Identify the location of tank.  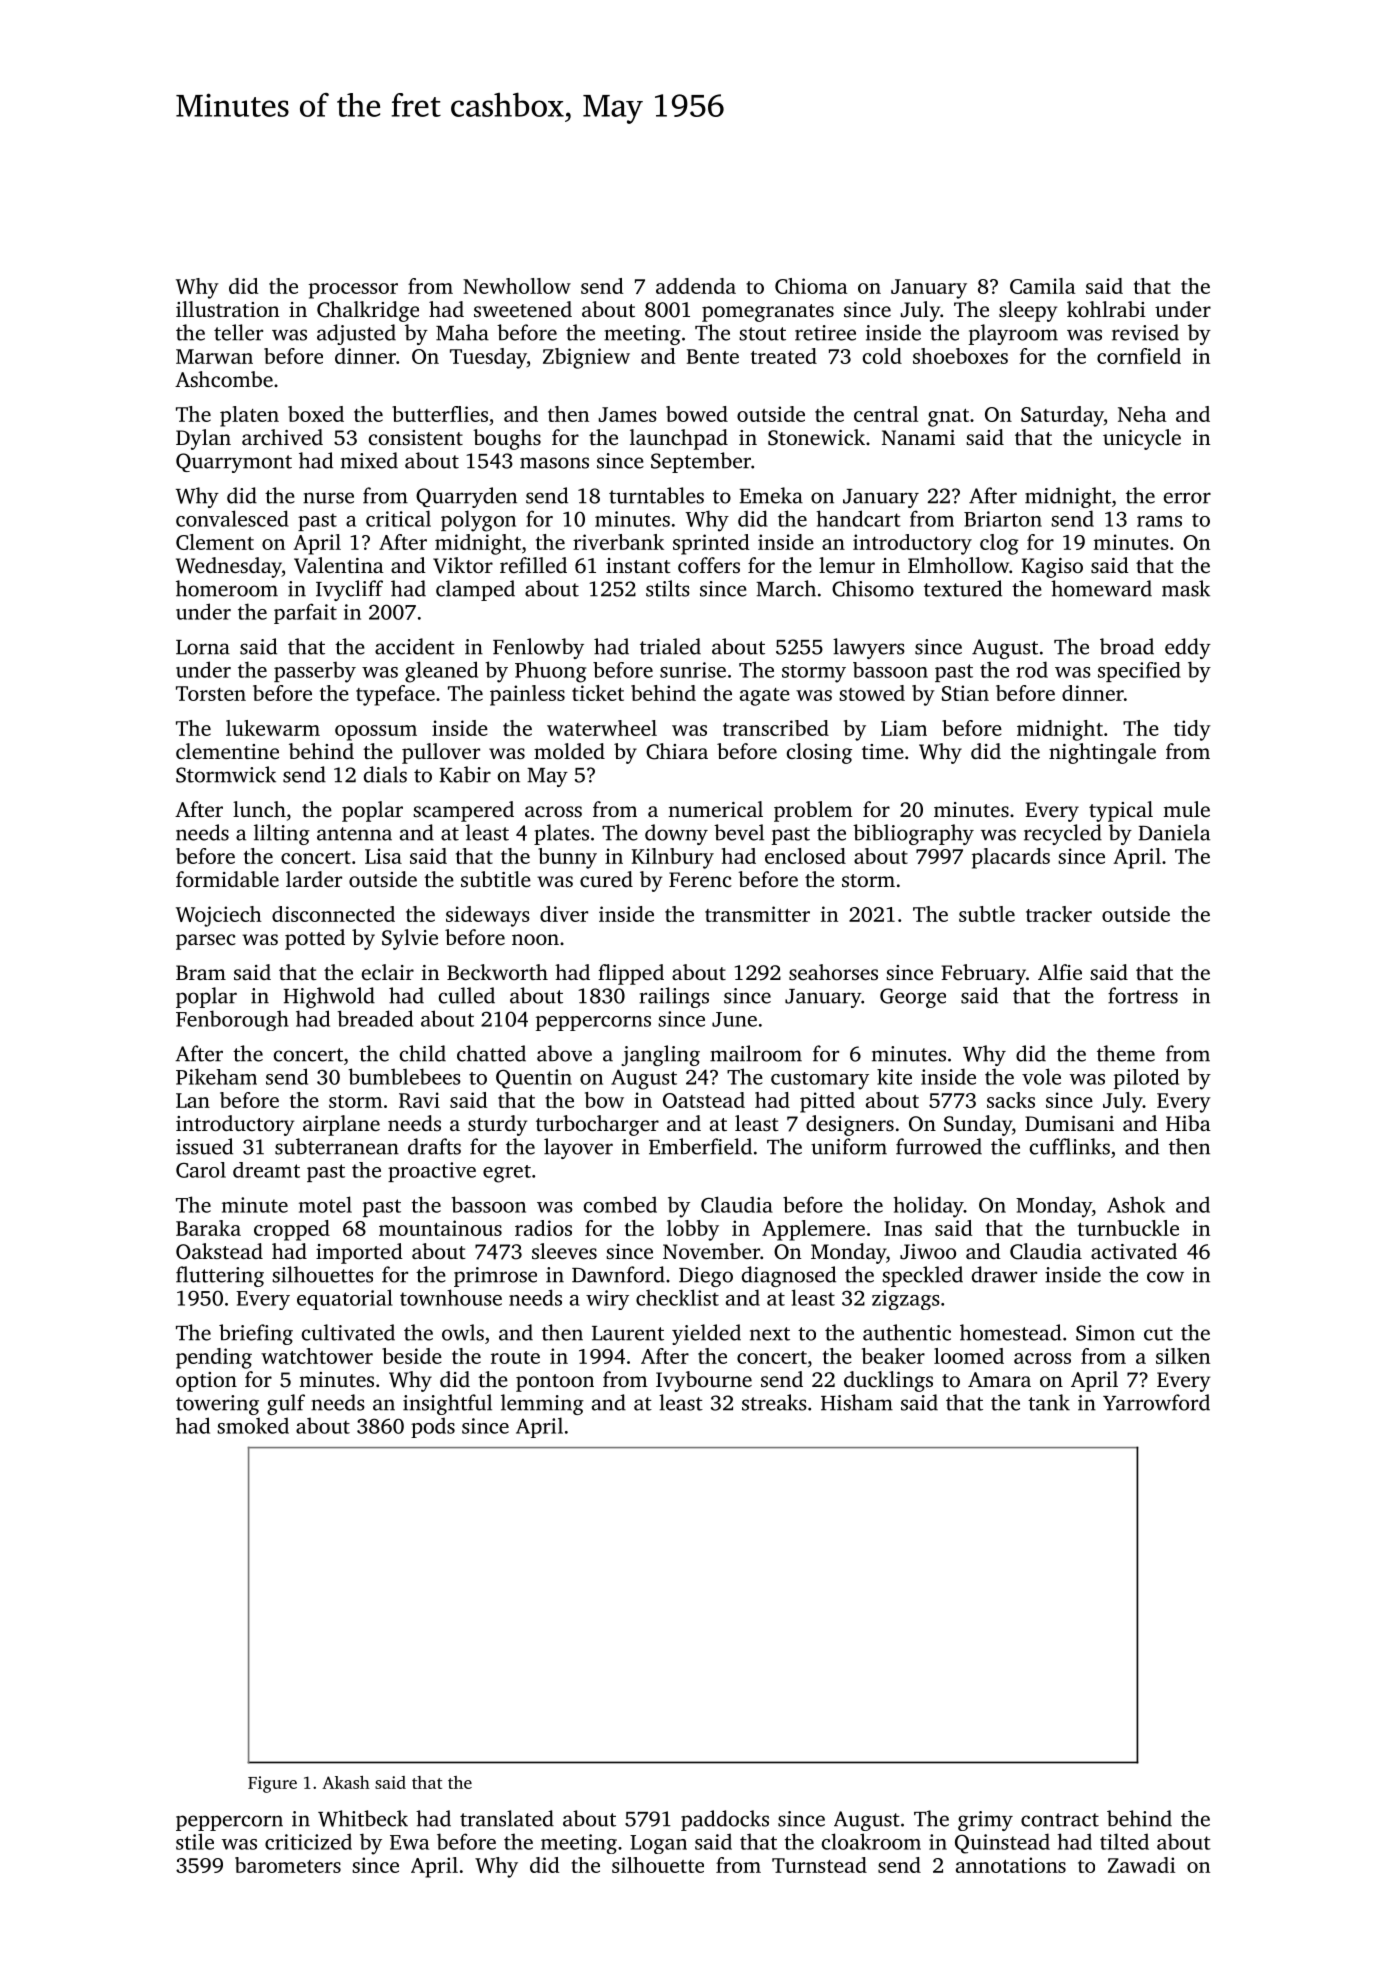
(1049, 1402).
